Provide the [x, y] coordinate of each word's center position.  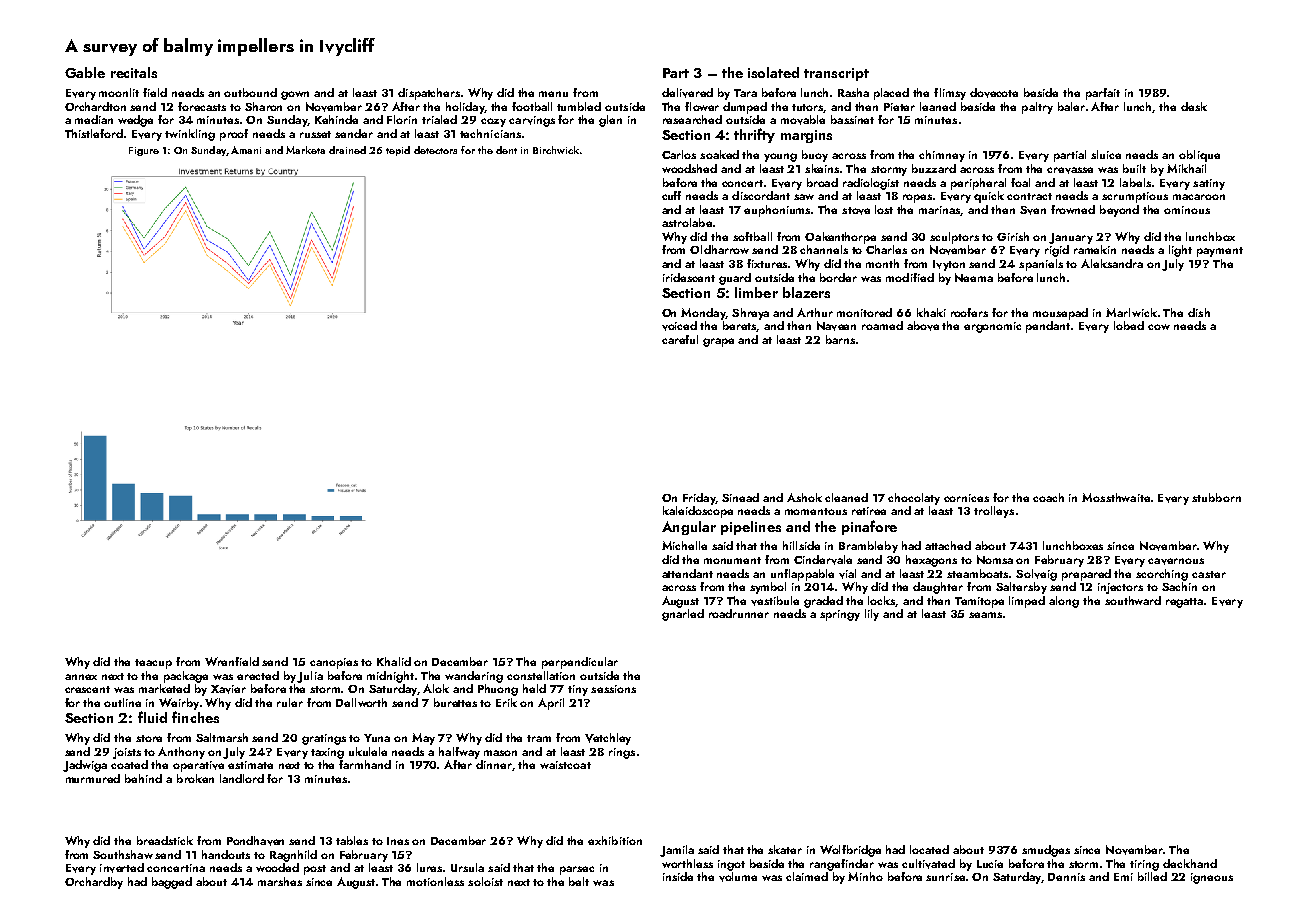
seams [985, 615]
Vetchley [608, 739]
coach [1048, 497]
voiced [679, 326]
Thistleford [94, 133]
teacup [153, 664]
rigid [1057, 251]
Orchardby [94, 883]
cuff [671, 195]
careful [680, 339]
